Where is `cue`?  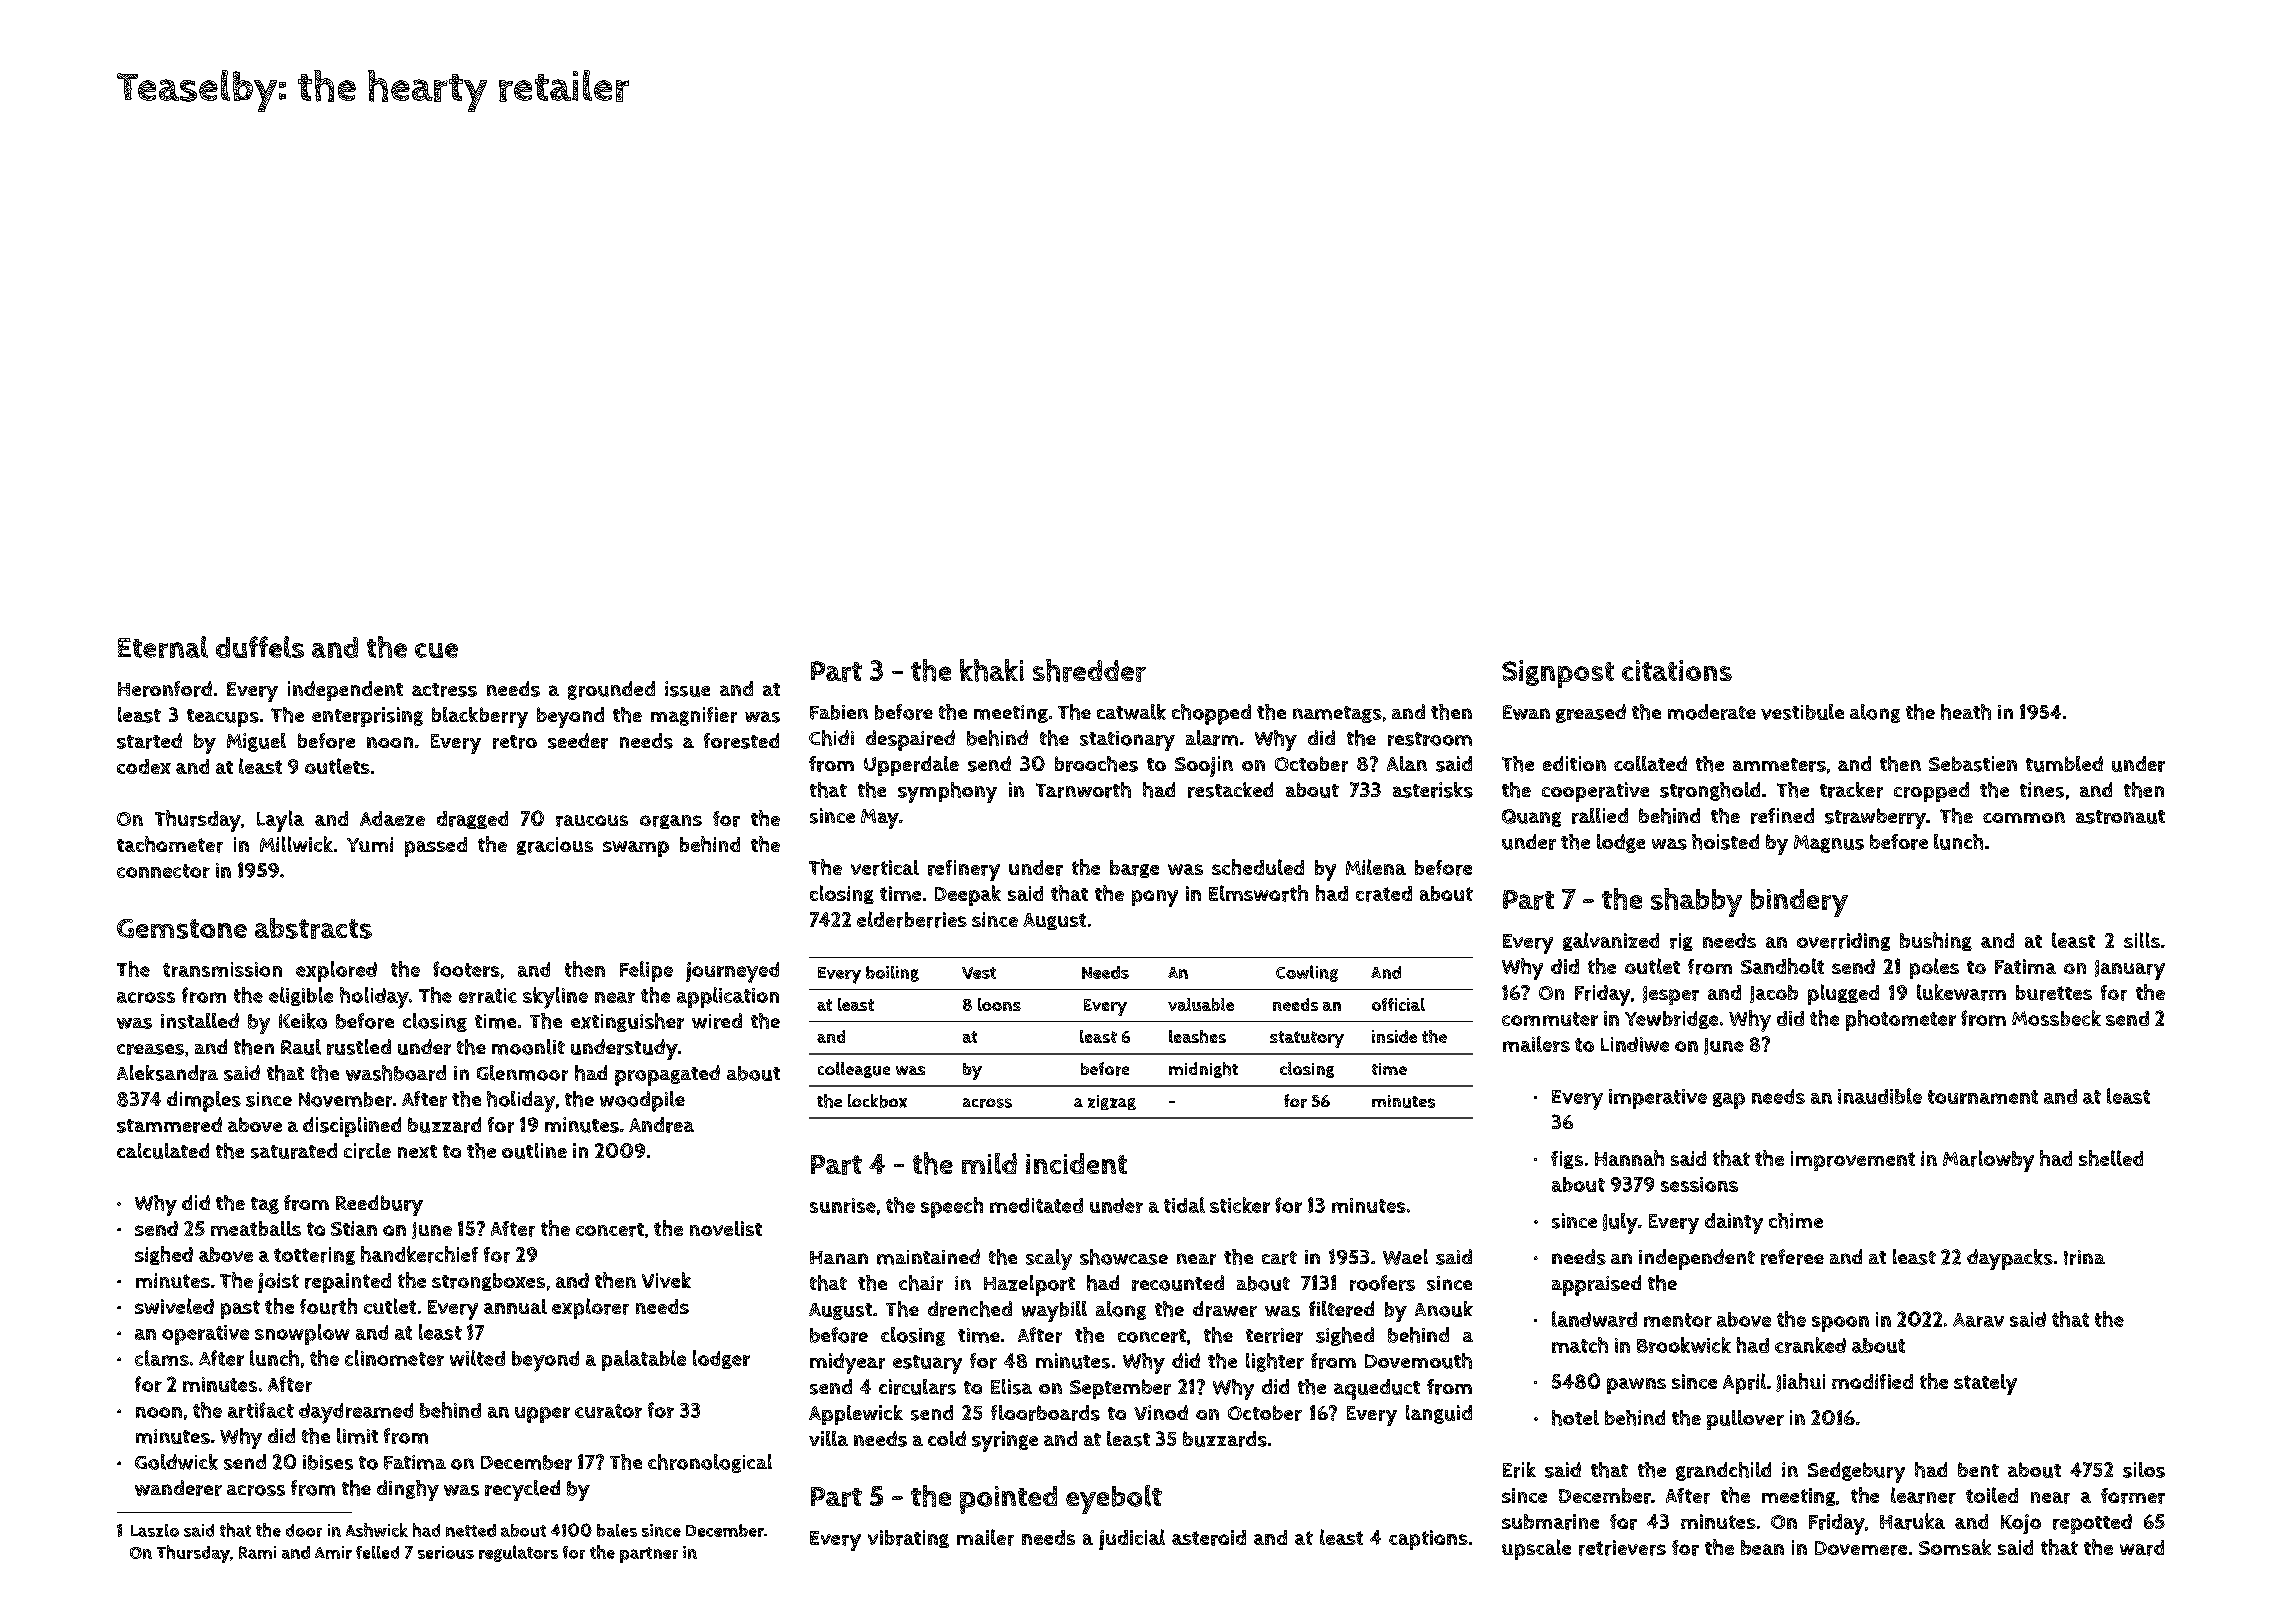 cue is located at coordinates (436, 650).
